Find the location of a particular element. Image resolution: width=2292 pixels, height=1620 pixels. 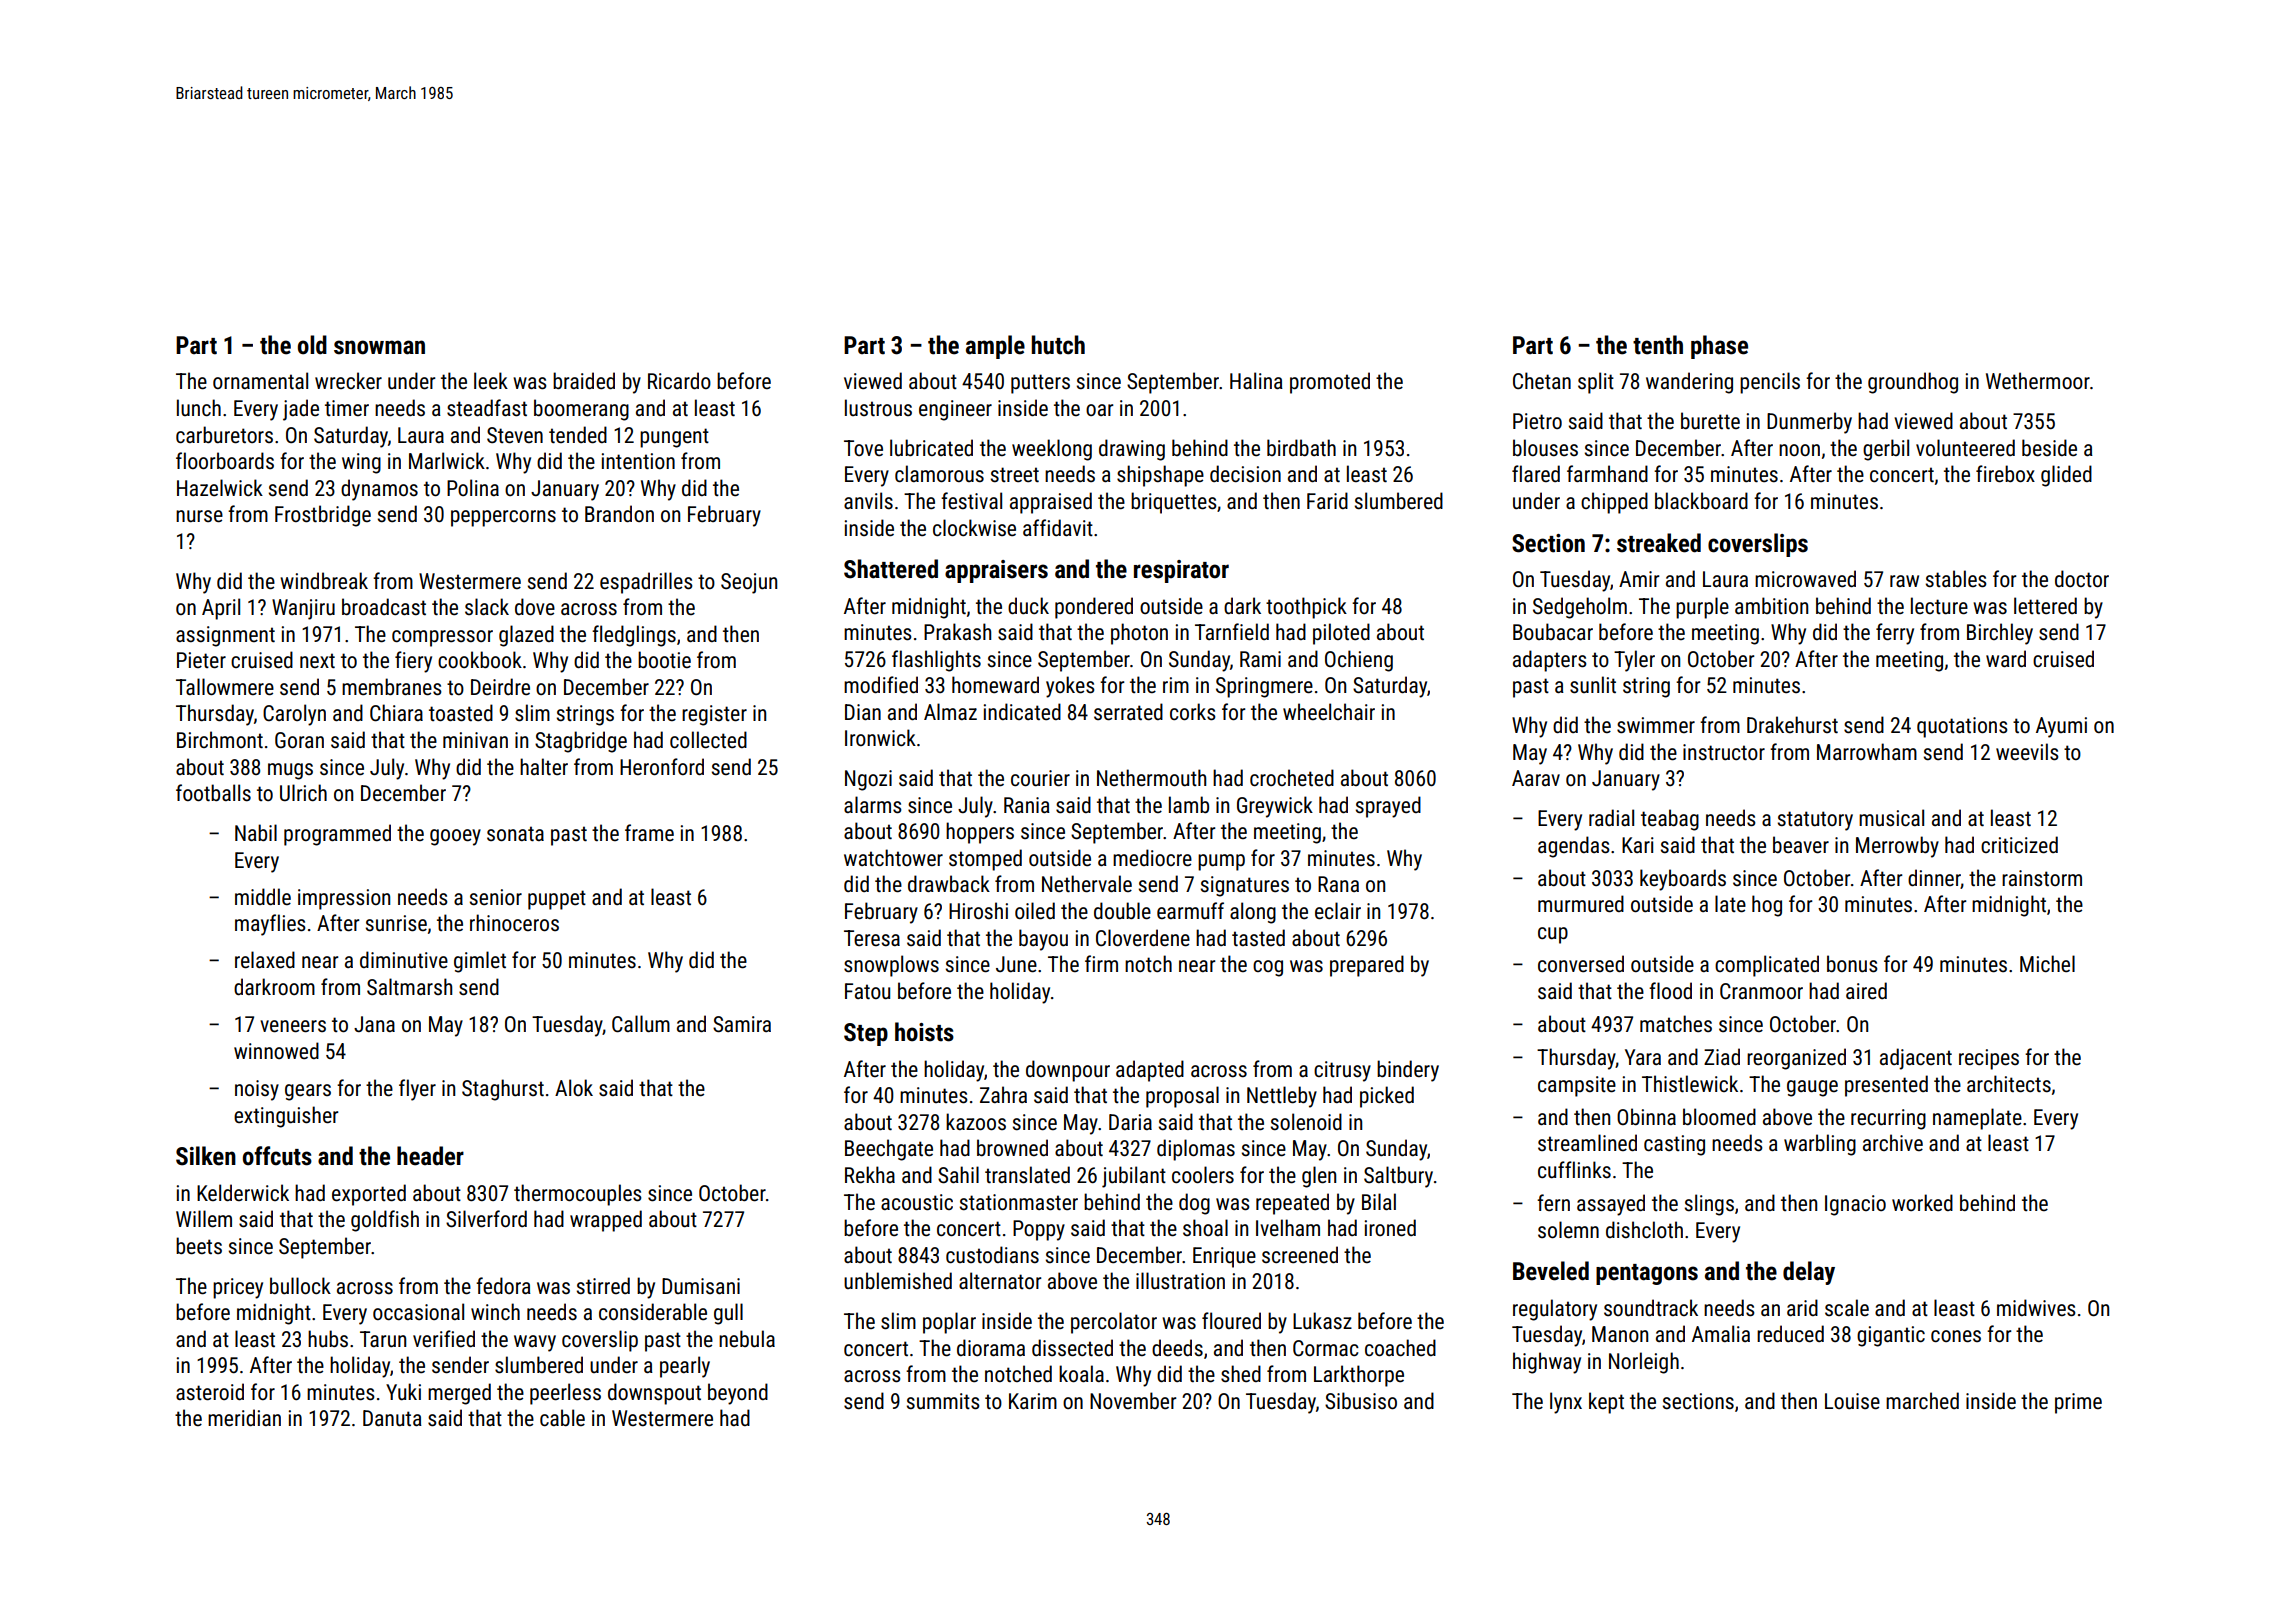

browned is located at coordinates (1012, 1147).
